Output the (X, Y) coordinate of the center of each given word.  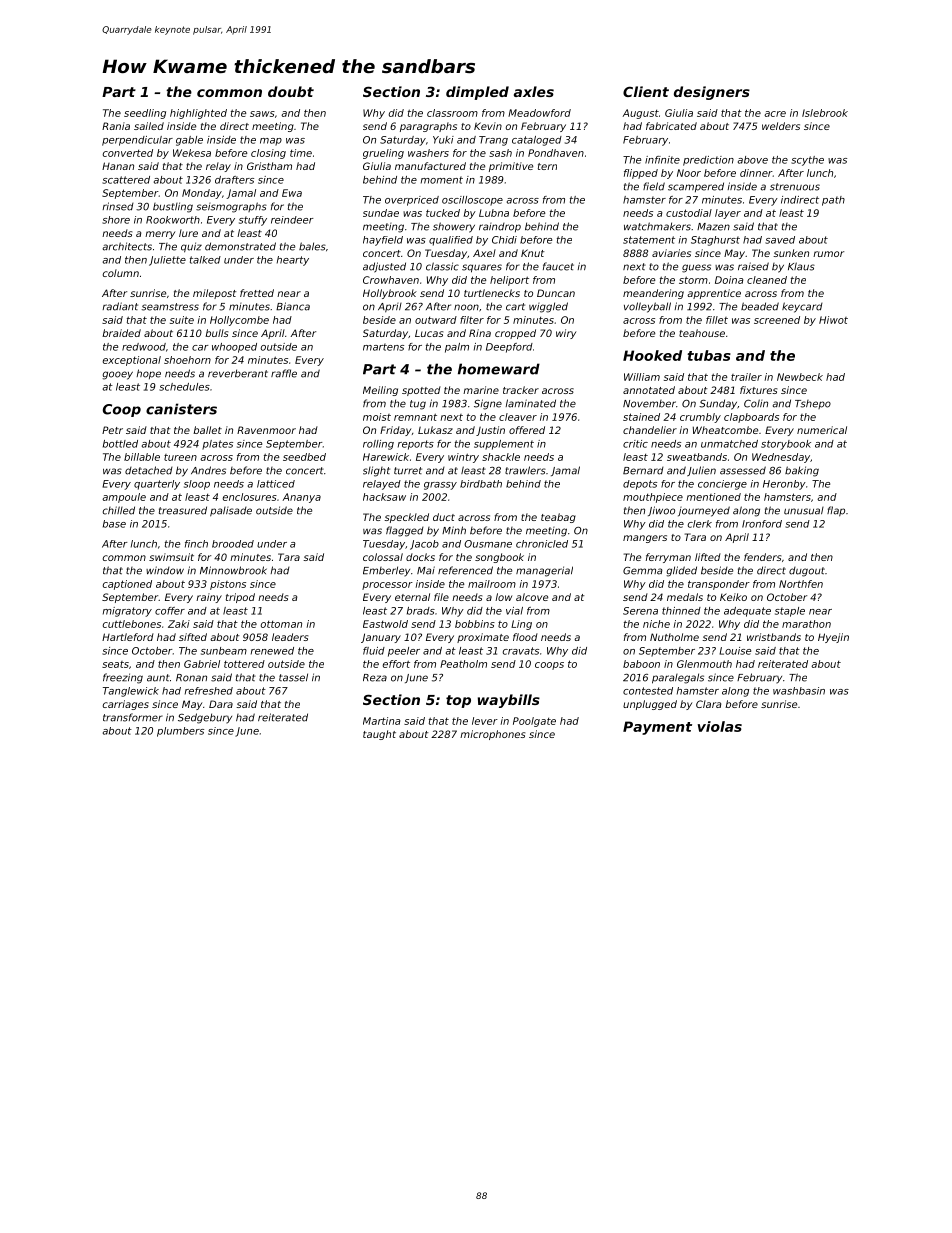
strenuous (795, 187)
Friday (395, 431)
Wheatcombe (725, 430)
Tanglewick (131, 692)
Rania (116, 126)
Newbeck (800, 377)
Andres (208, 470)
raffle (284, 373)
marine (481, 390)
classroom (452, 113)
